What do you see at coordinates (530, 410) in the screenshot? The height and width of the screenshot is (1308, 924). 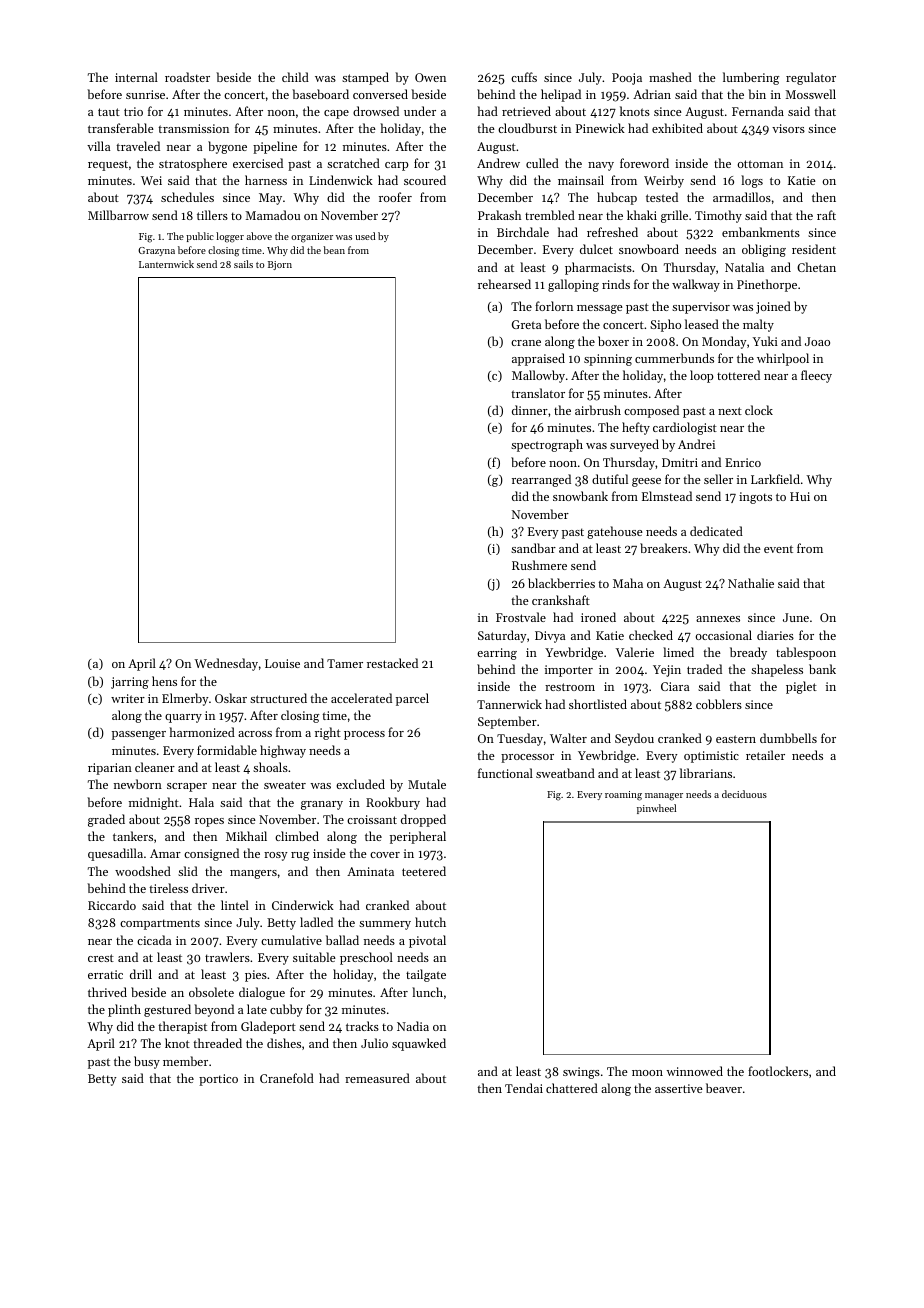 I see `dinner` at bounding box center [530, 410].
